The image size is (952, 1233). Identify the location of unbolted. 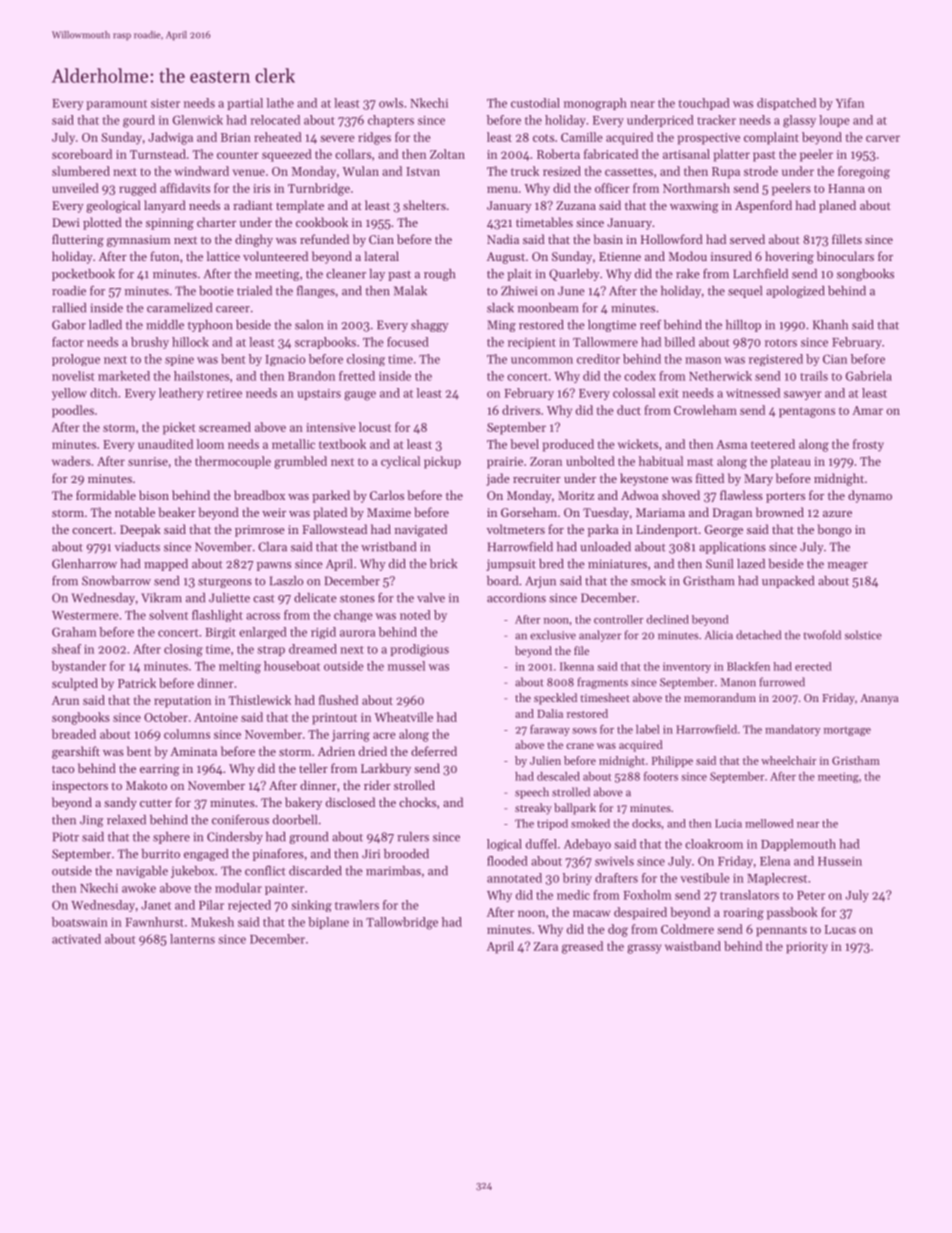
(590, 461).
